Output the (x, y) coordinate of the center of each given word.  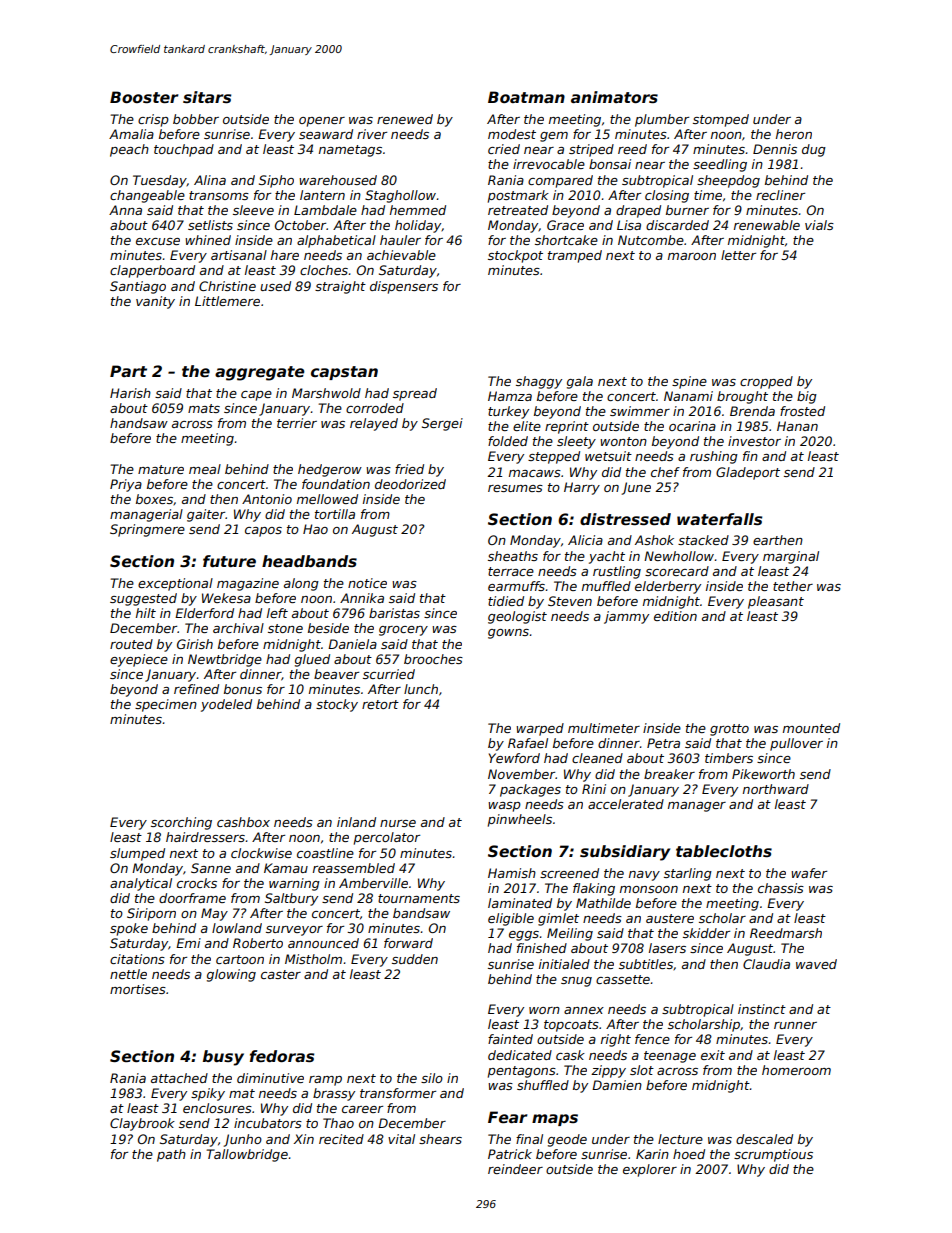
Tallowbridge (247, 1155)
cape (256, 396)
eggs (524, 936)
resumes (515, 488)
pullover (796, 744)
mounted (811, 728)
